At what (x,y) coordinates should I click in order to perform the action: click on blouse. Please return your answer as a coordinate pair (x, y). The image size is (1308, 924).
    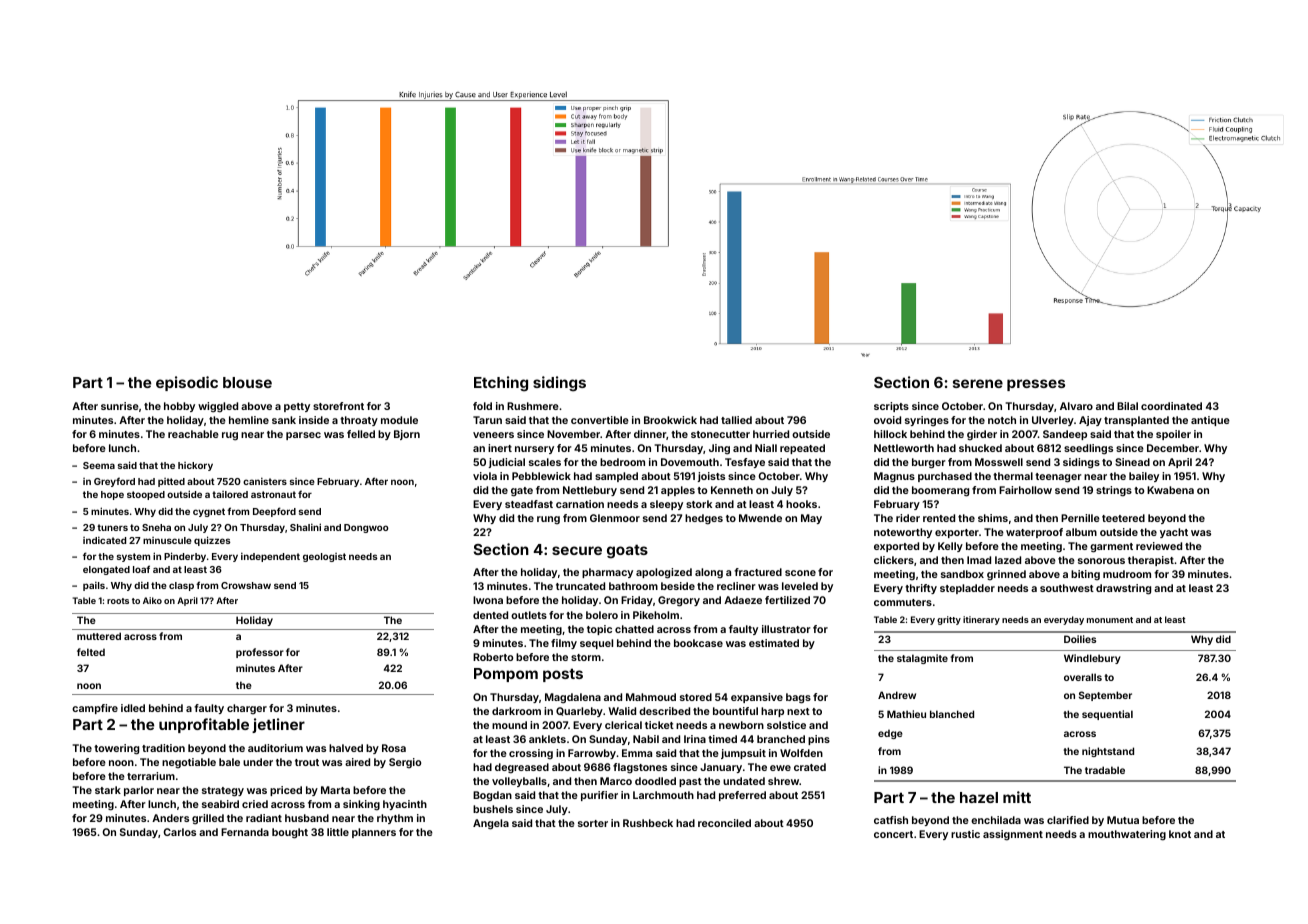
    Looking at the image, I should click on (247, 382).
